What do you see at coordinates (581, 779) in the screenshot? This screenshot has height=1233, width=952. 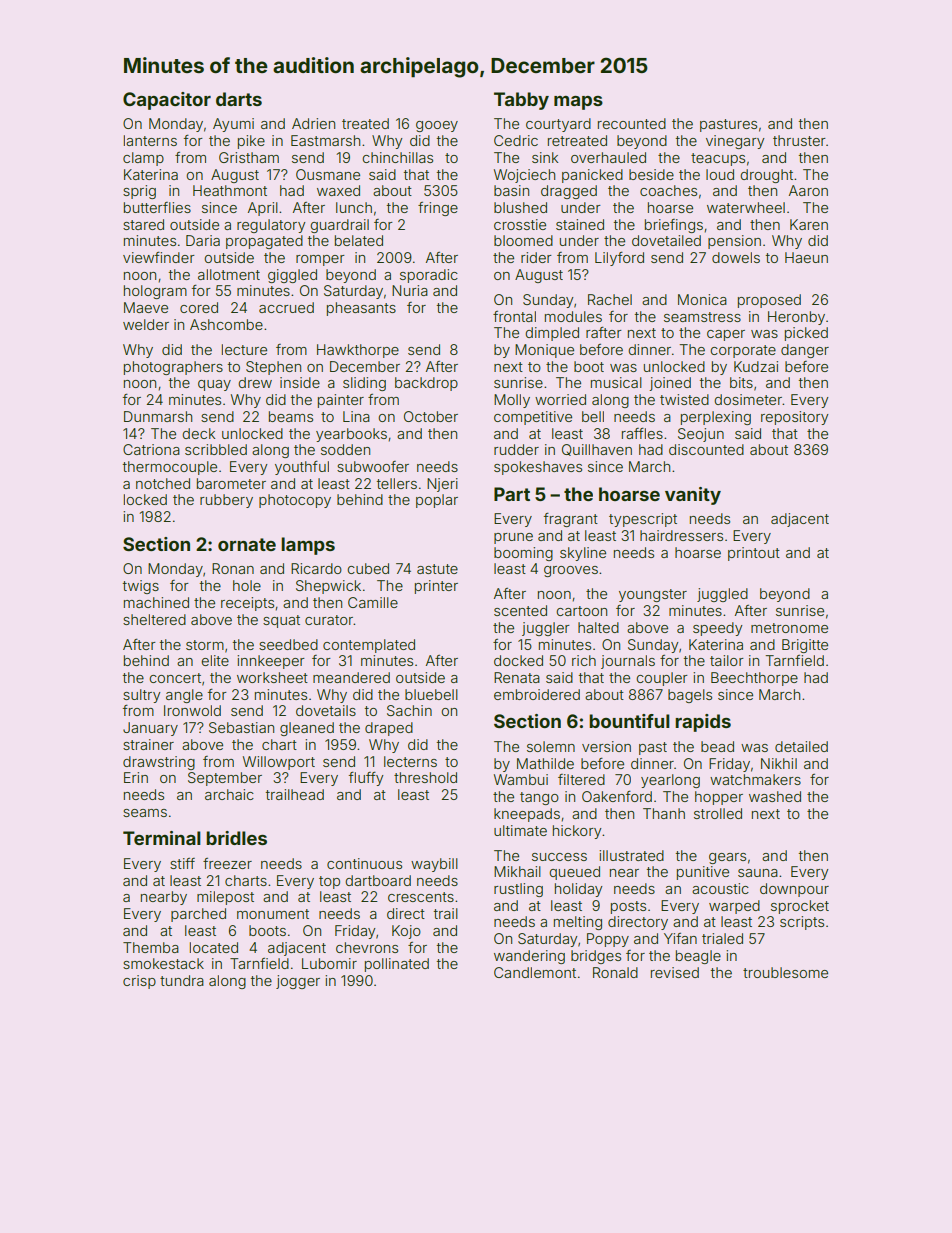 I see `filtered` at bounding box center [581, 779].
